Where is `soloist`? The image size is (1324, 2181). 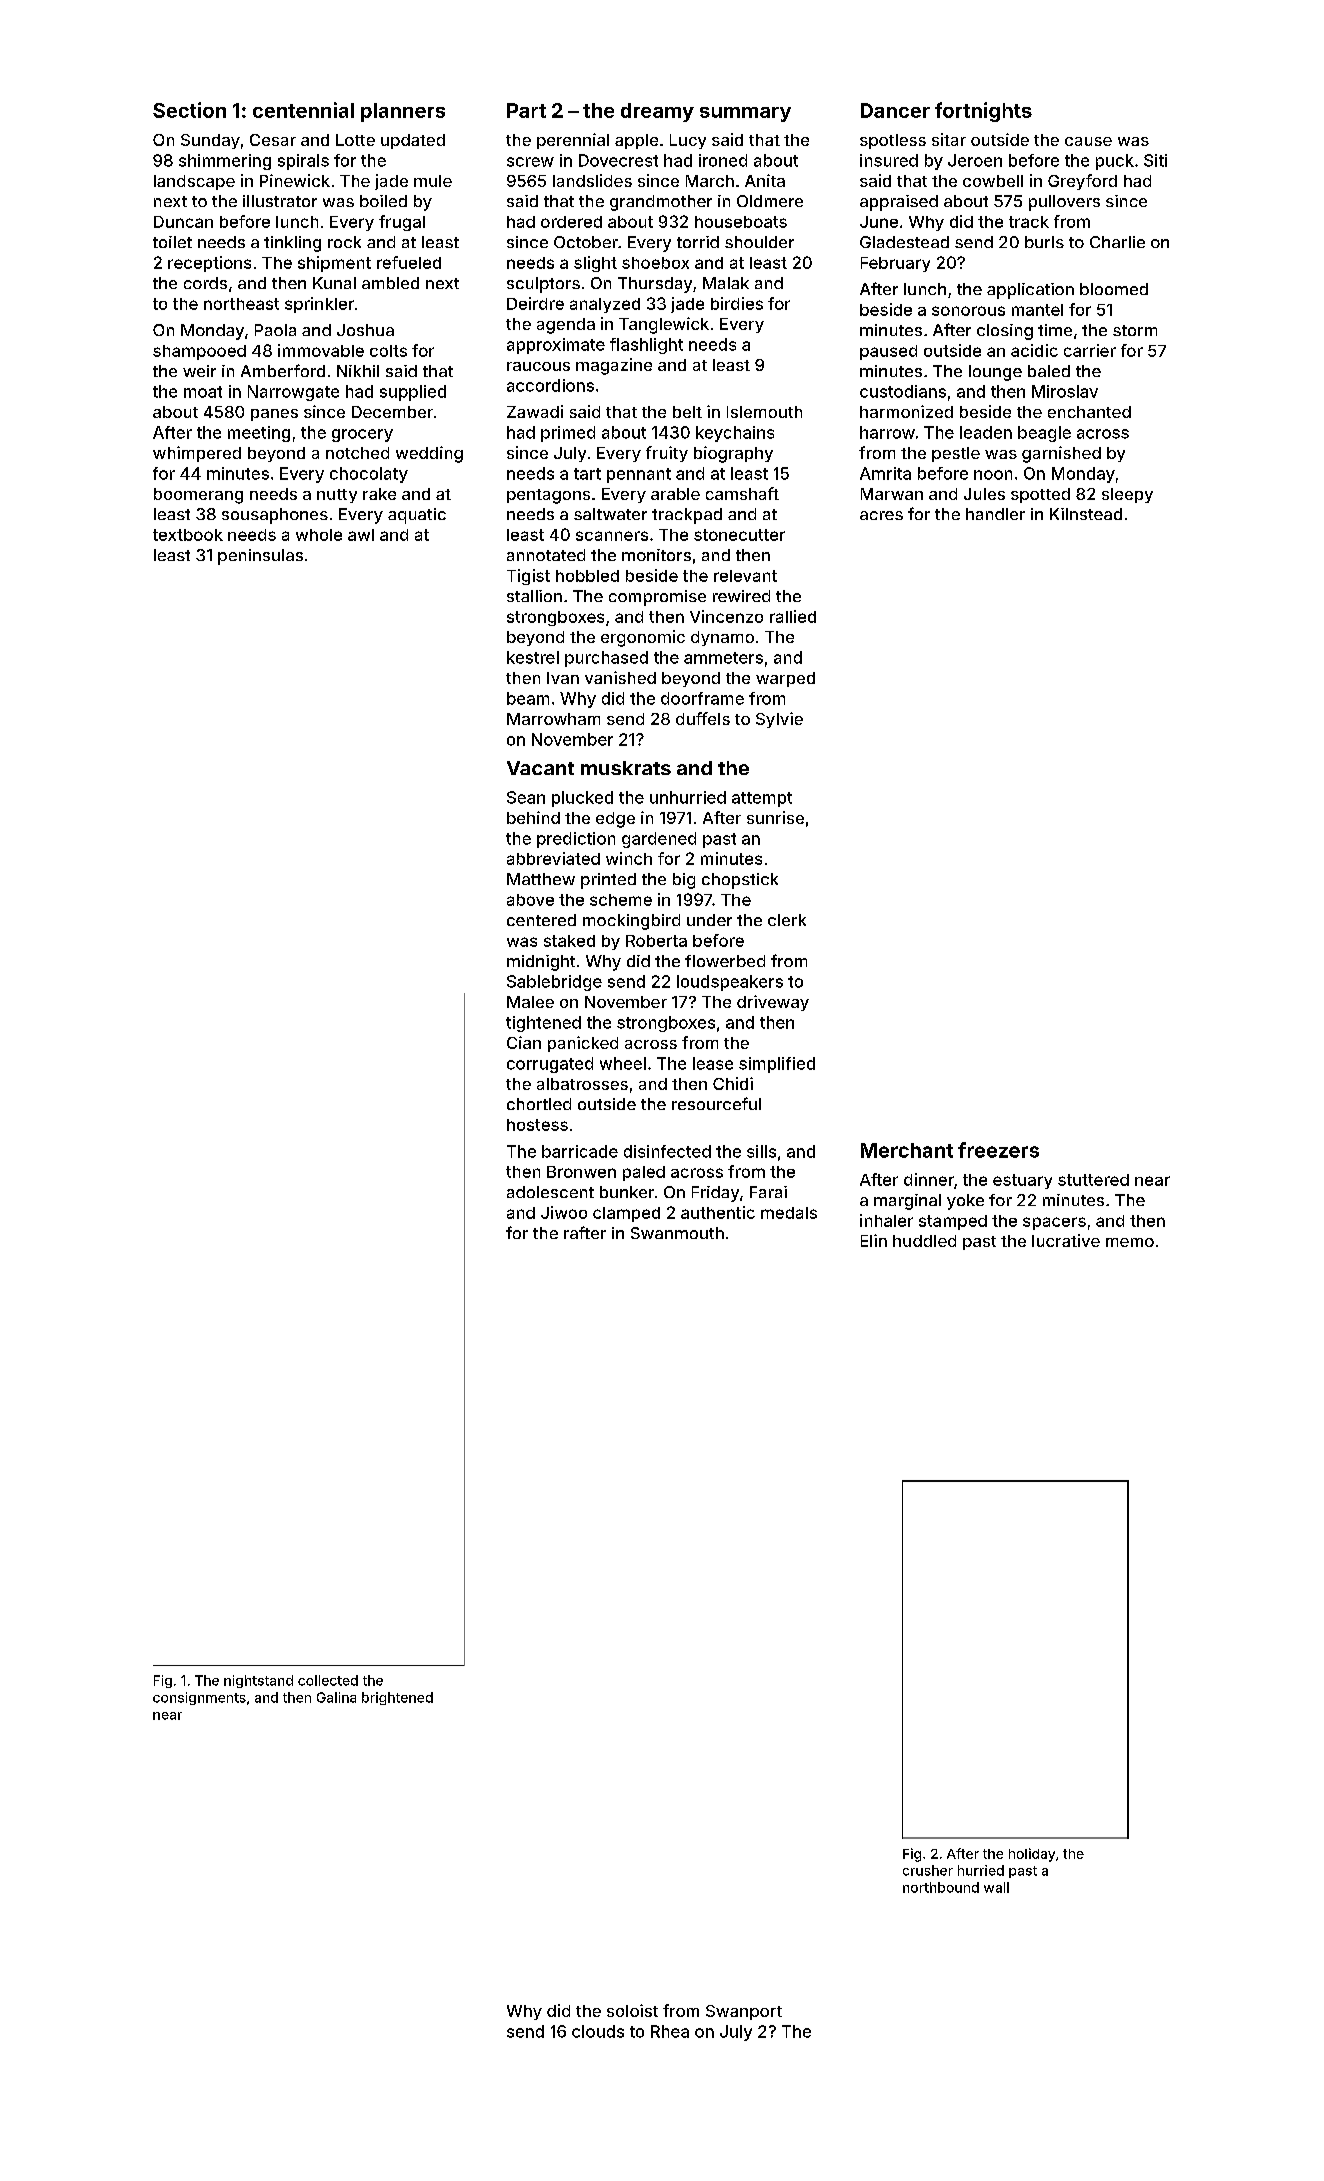
soloist is located at coordinates (632, 2010).
